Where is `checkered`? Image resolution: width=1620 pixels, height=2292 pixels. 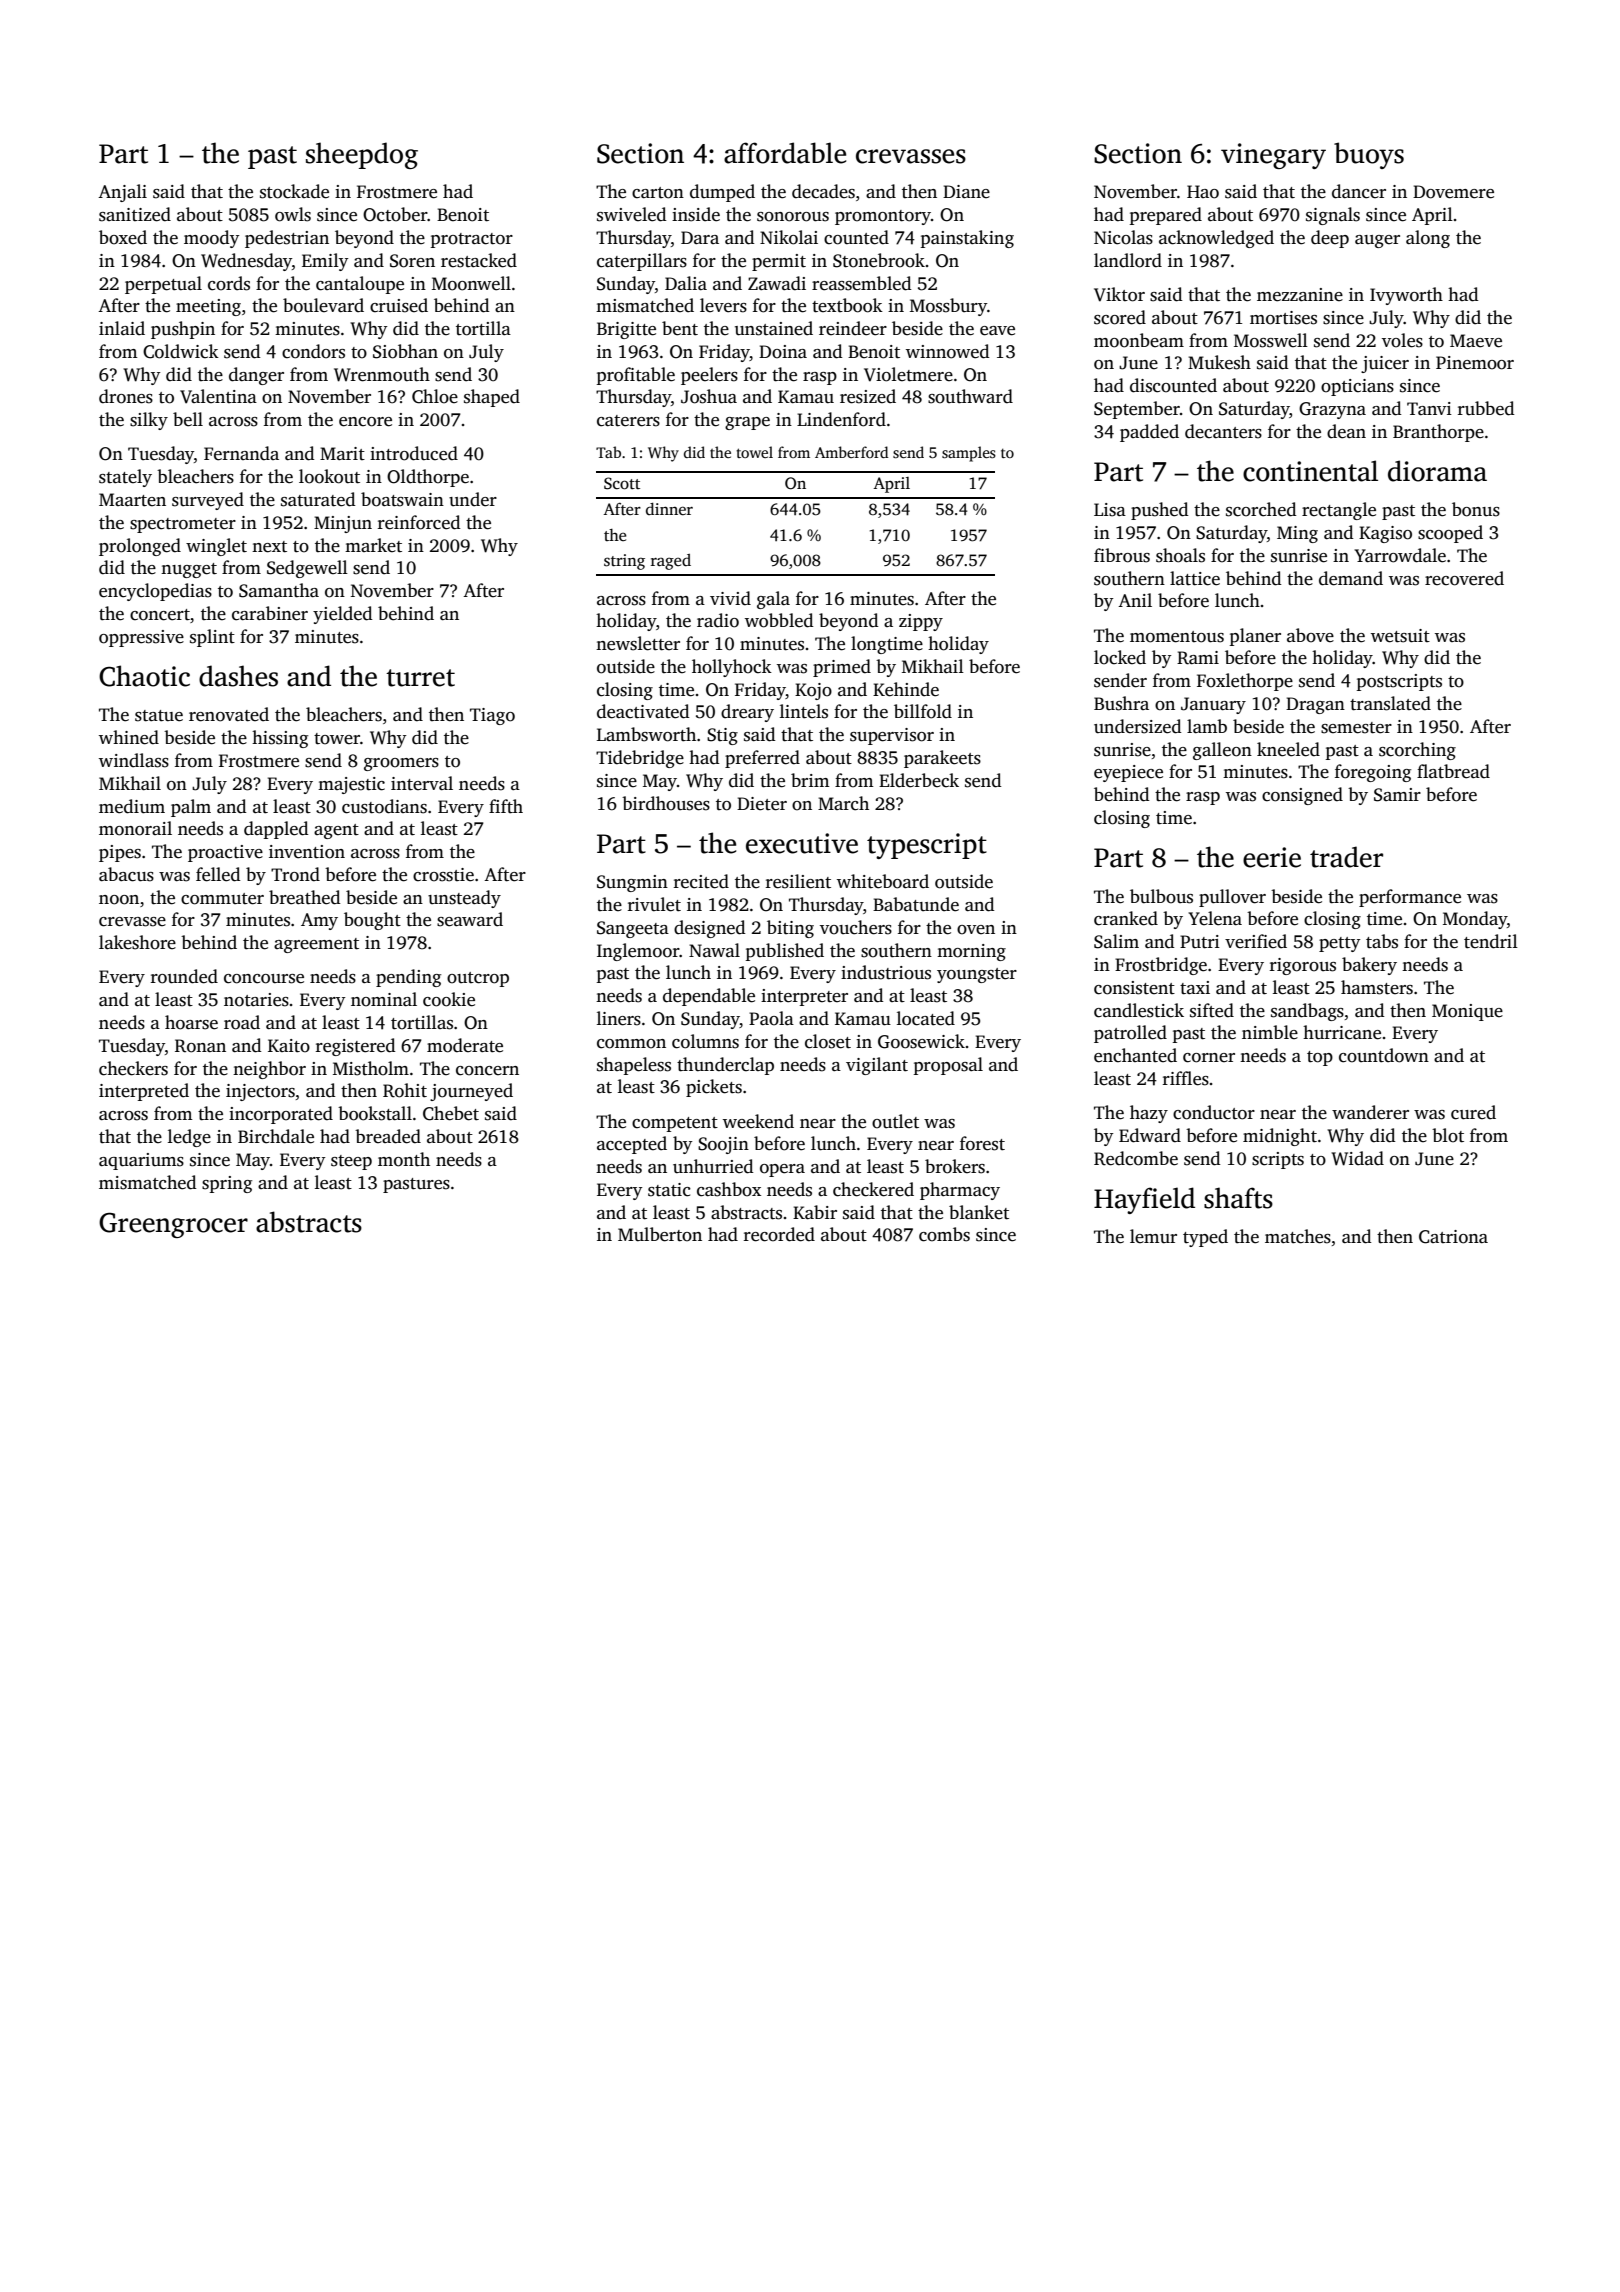
checkered is located at coordinates (873, 1189).
